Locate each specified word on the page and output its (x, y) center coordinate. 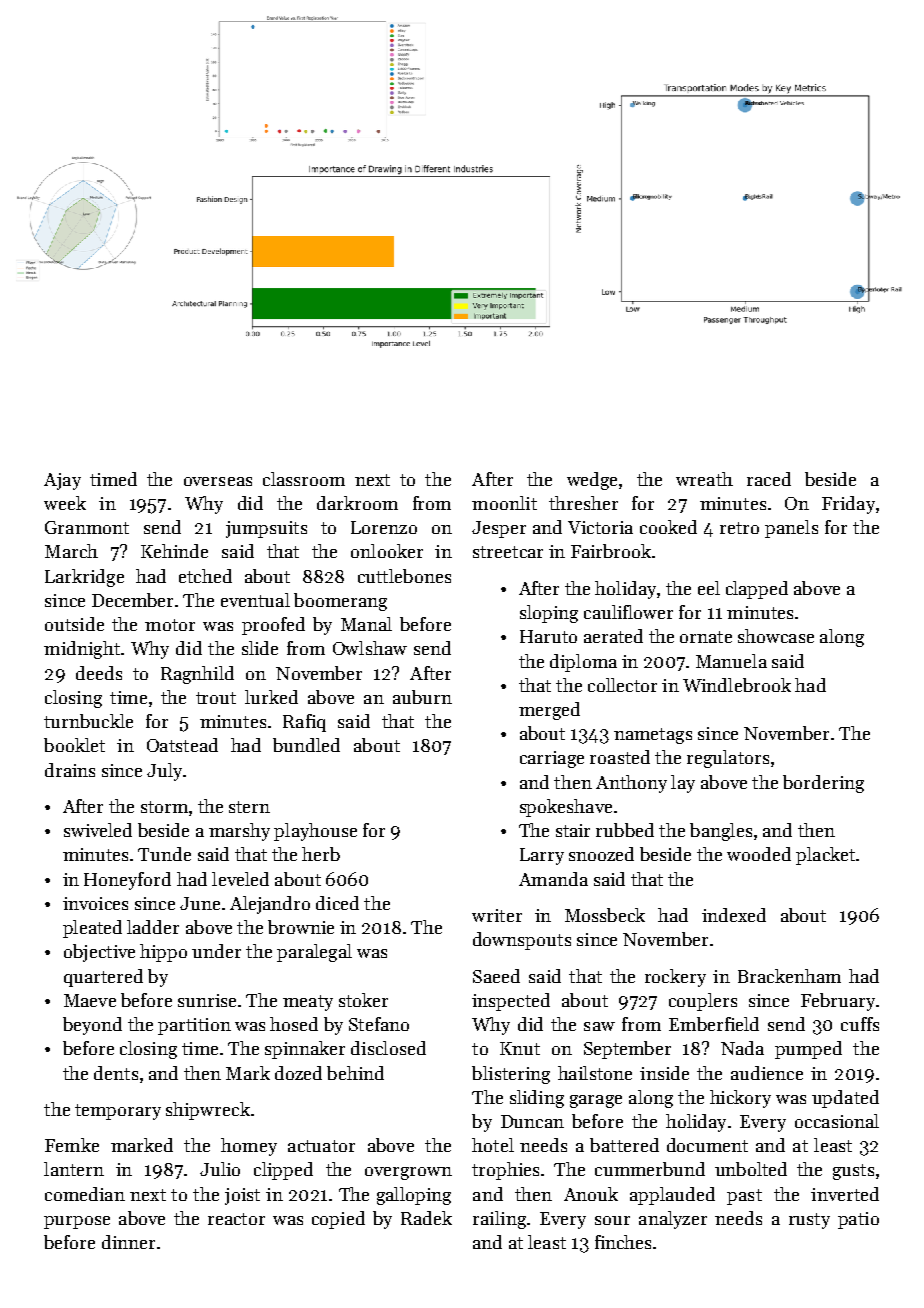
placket (825, 856)
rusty (809, 1221)
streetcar (508, 552)
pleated (92, 929)
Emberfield (714, 1024)
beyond (92, 1026)
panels (791, 529)
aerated (613, 636)
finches (623, 1242)
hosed (294, 1024)
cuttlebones (404, 576)
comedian (85, 1194)
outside (74, 624)
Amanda (553, 879)
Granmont (87, 527)
